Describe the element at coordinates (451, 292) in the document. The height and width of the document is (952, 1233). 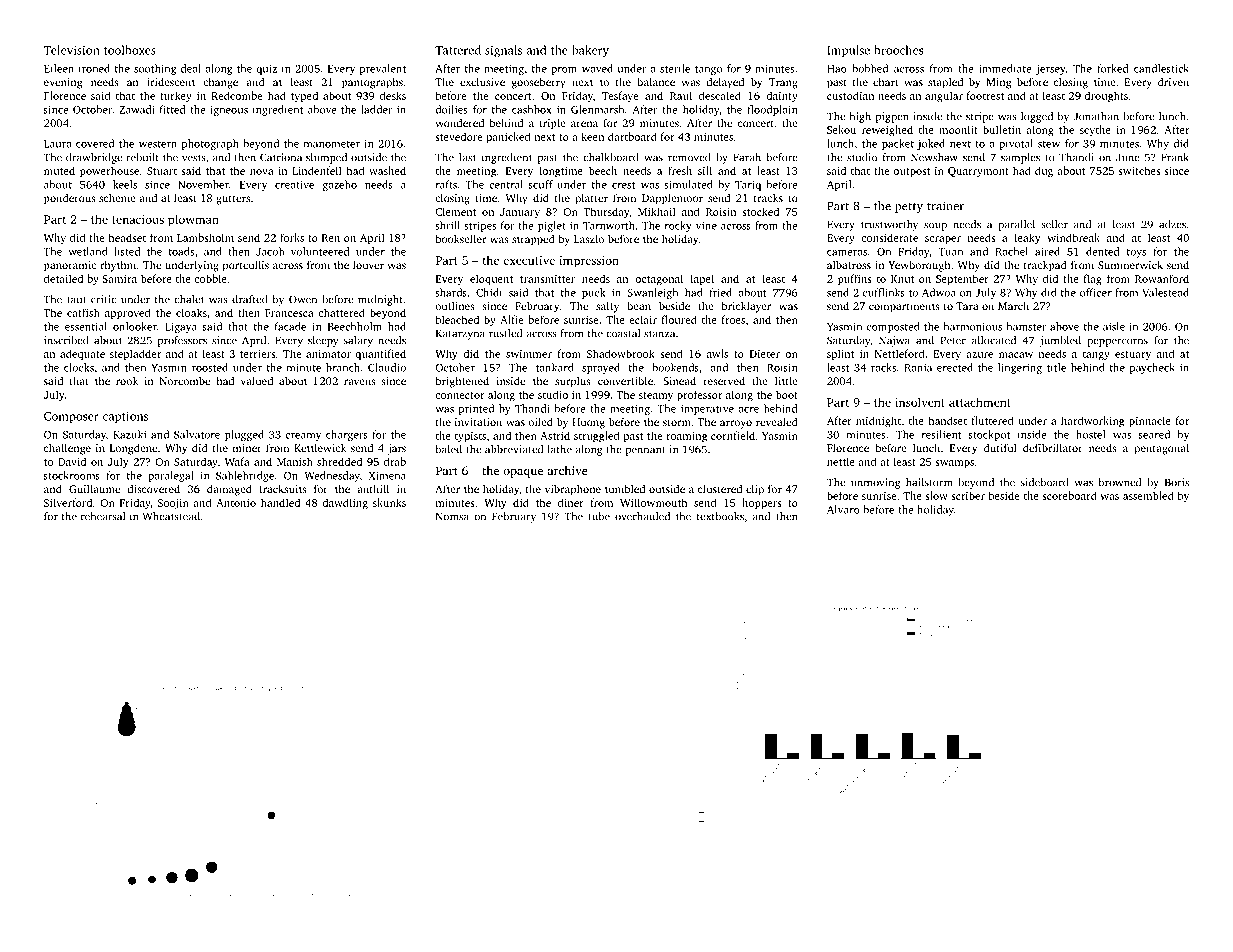
I see `shards` at that location.
